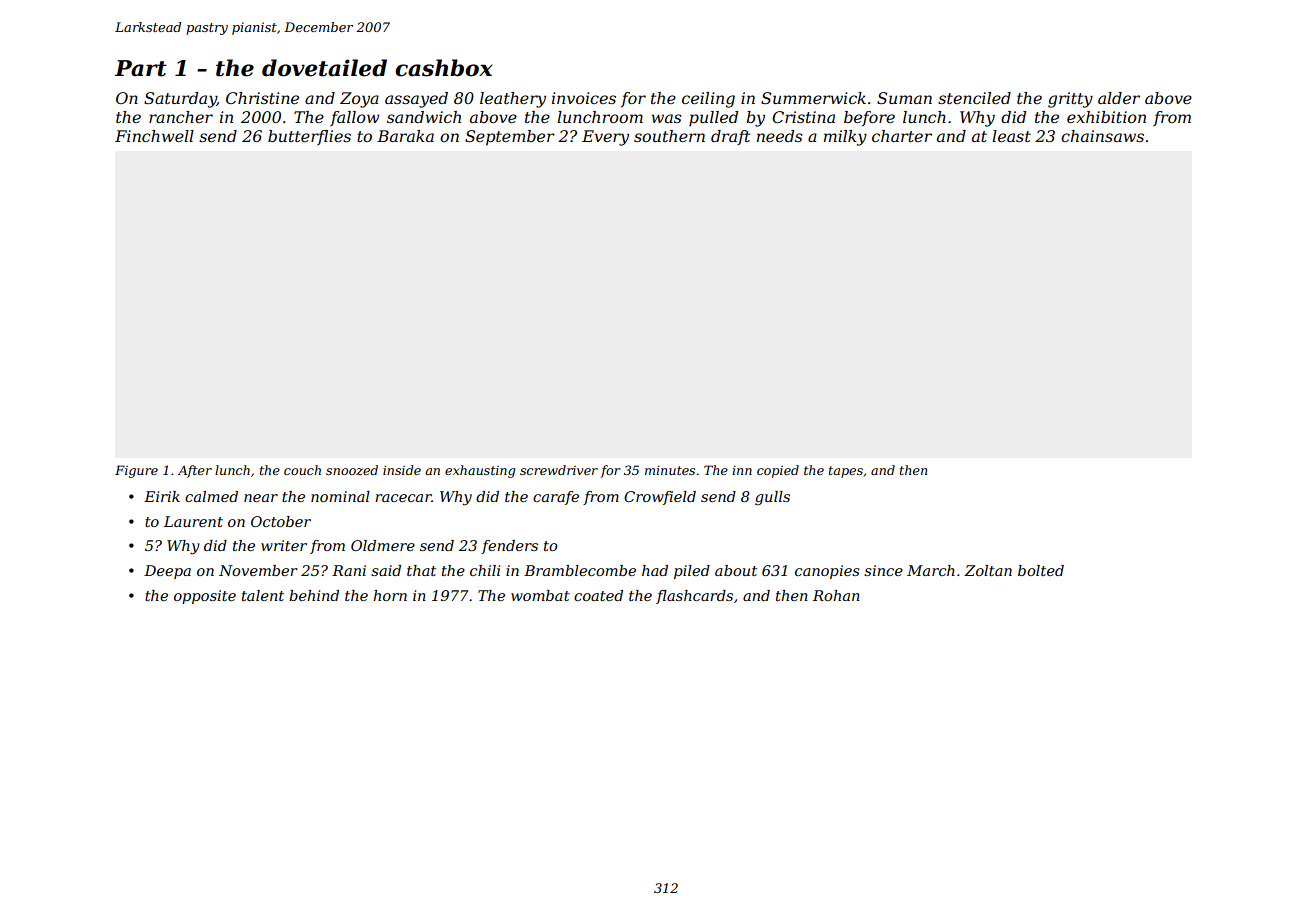 This page has height=924, width=1308. I want to click on chainsaws, so click(1102, 136).
